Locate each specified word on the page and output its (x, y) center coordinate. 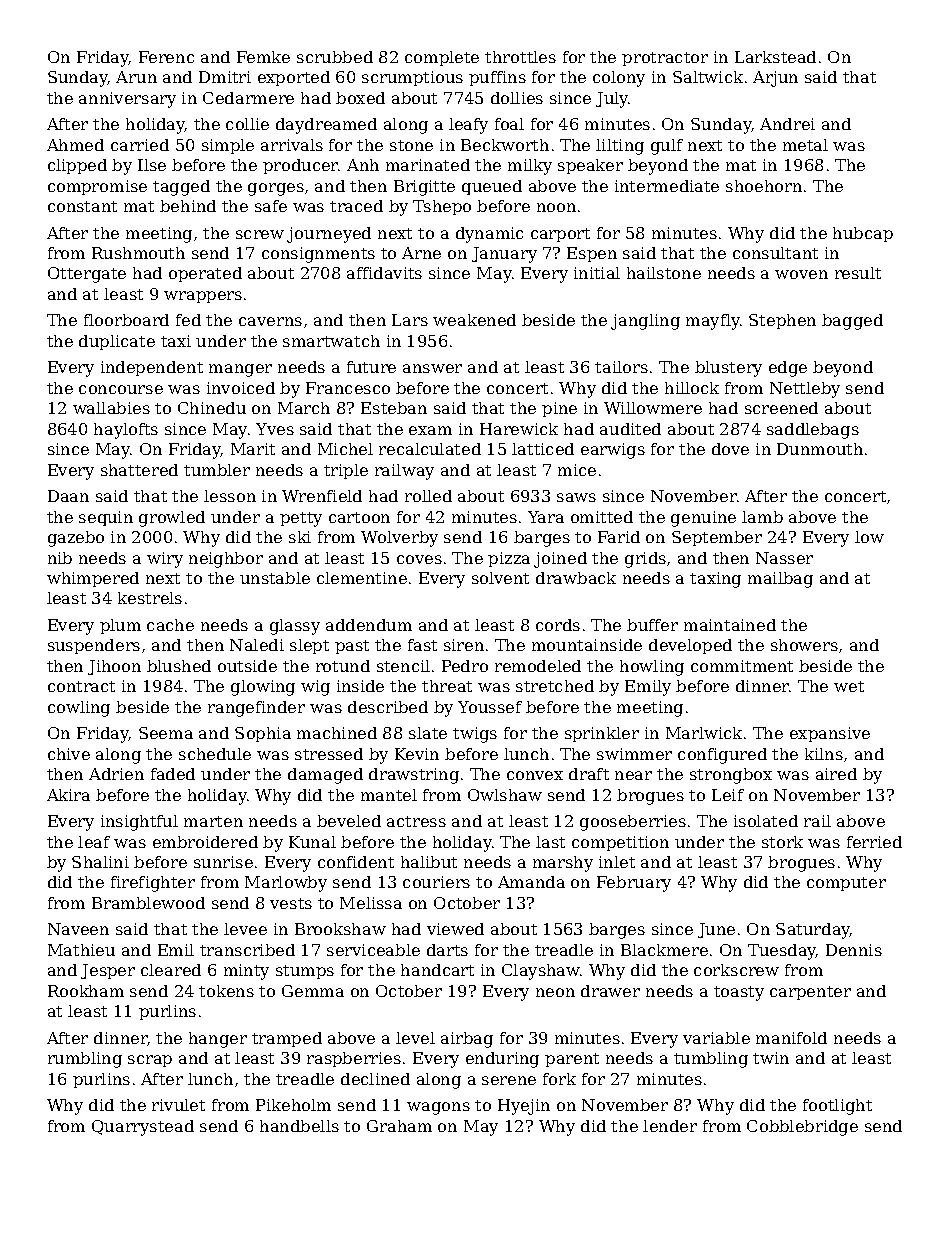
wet (849, 686)
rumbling (85, 1060)
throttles (520, 57)
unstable (275, 578)
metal (805, 145)
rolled (428, 496)
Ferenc (166, 57)
